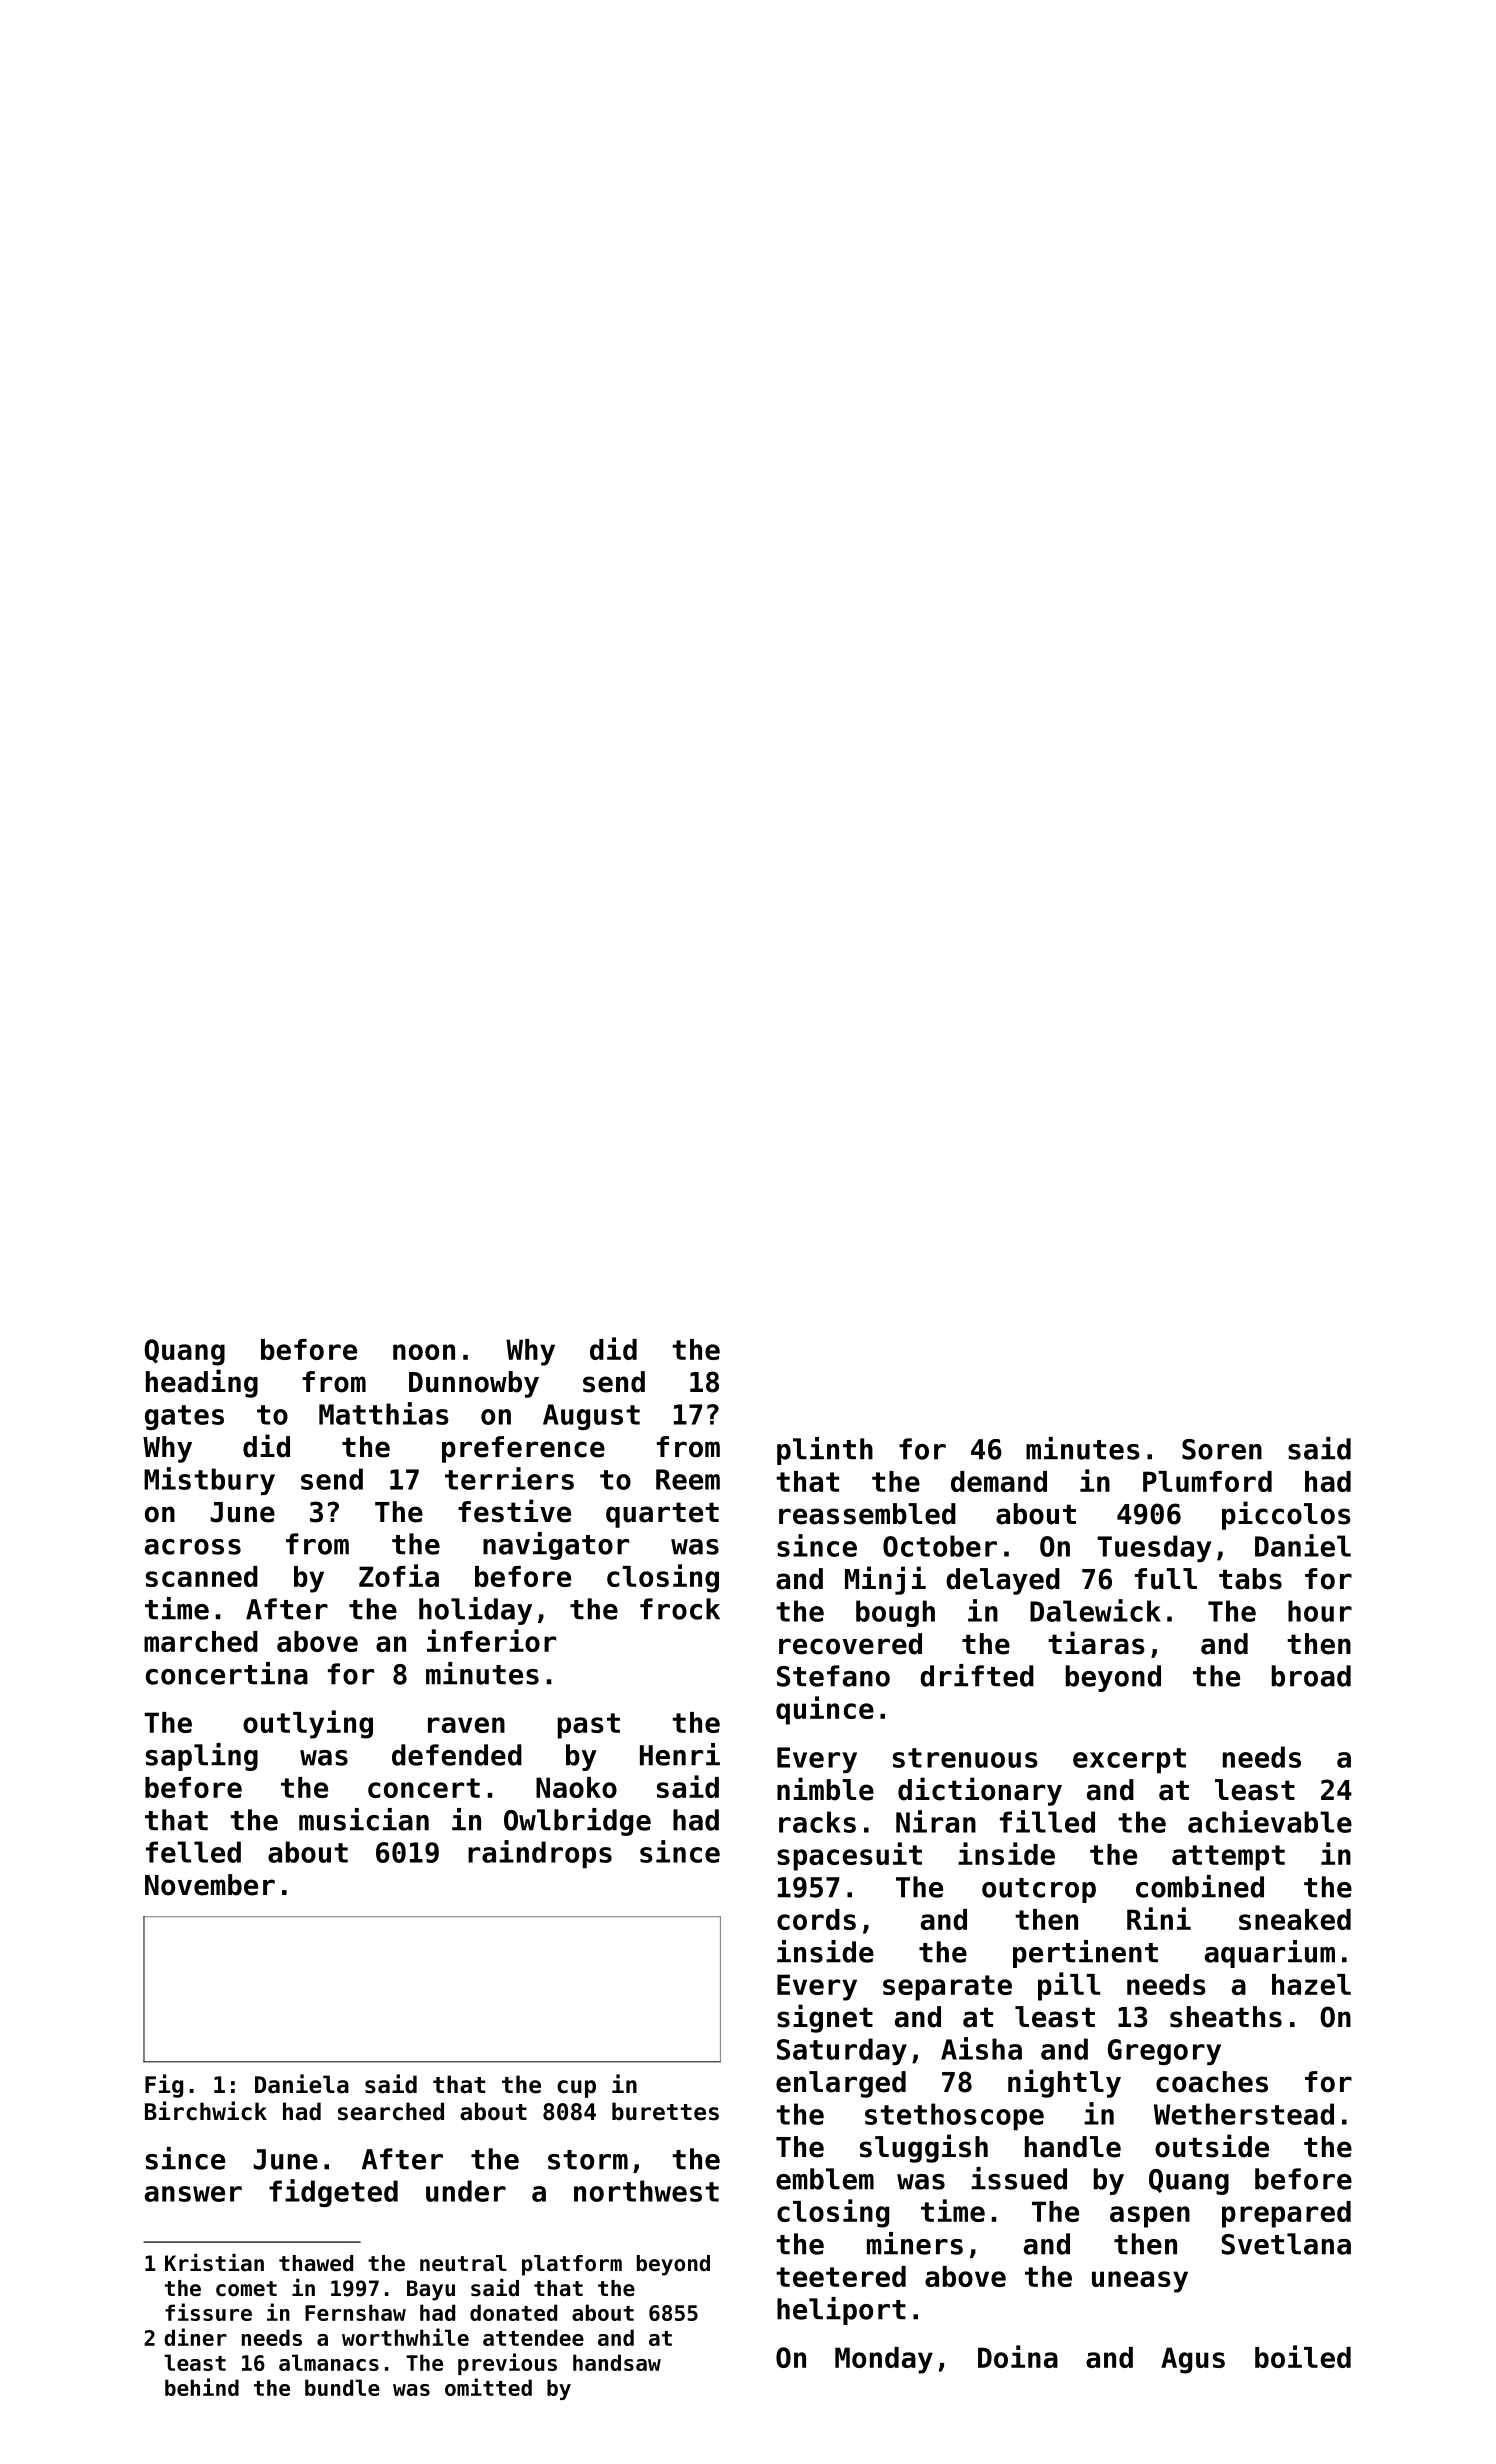 The image size is (1496, 2464). What do you see at coordinates (202, 2387) in the screenshot?
I see `behind` at bounding box center [202, 2387].
